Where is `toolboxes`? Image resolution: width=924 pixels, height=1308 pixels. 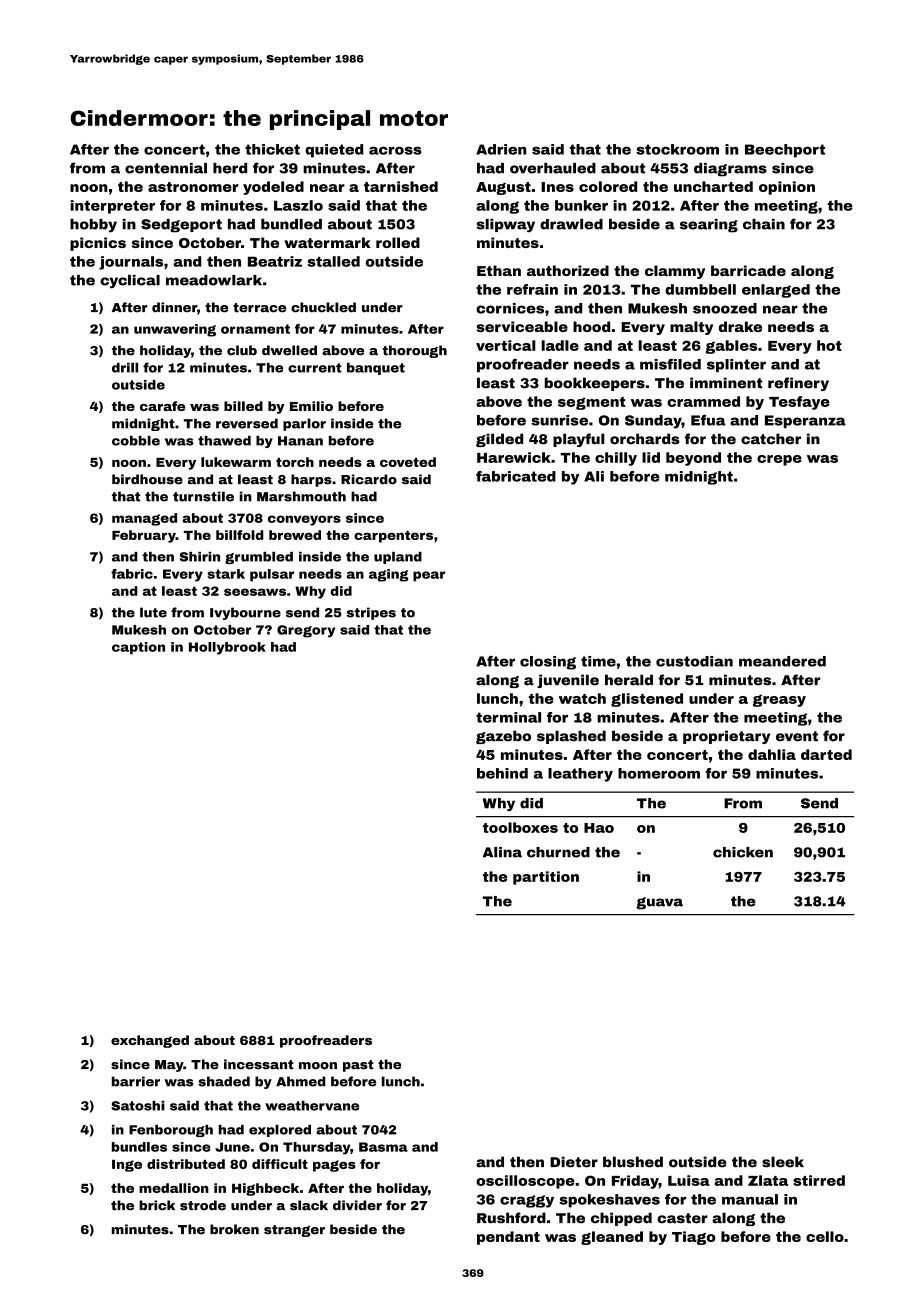
toolboxes is located at coordinates (520, 827).
